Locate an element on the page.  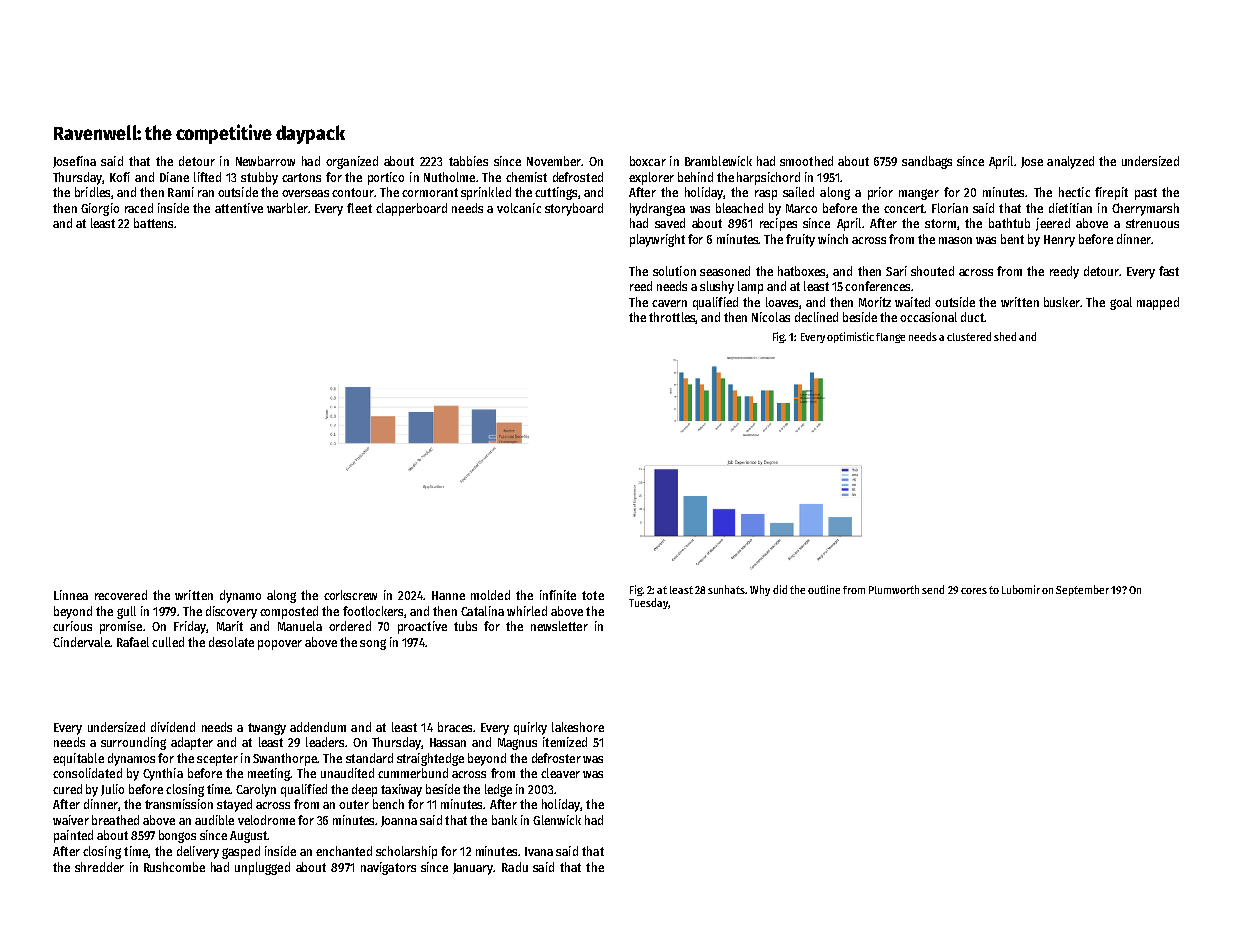
battens is located at coordinates (153, 223).
